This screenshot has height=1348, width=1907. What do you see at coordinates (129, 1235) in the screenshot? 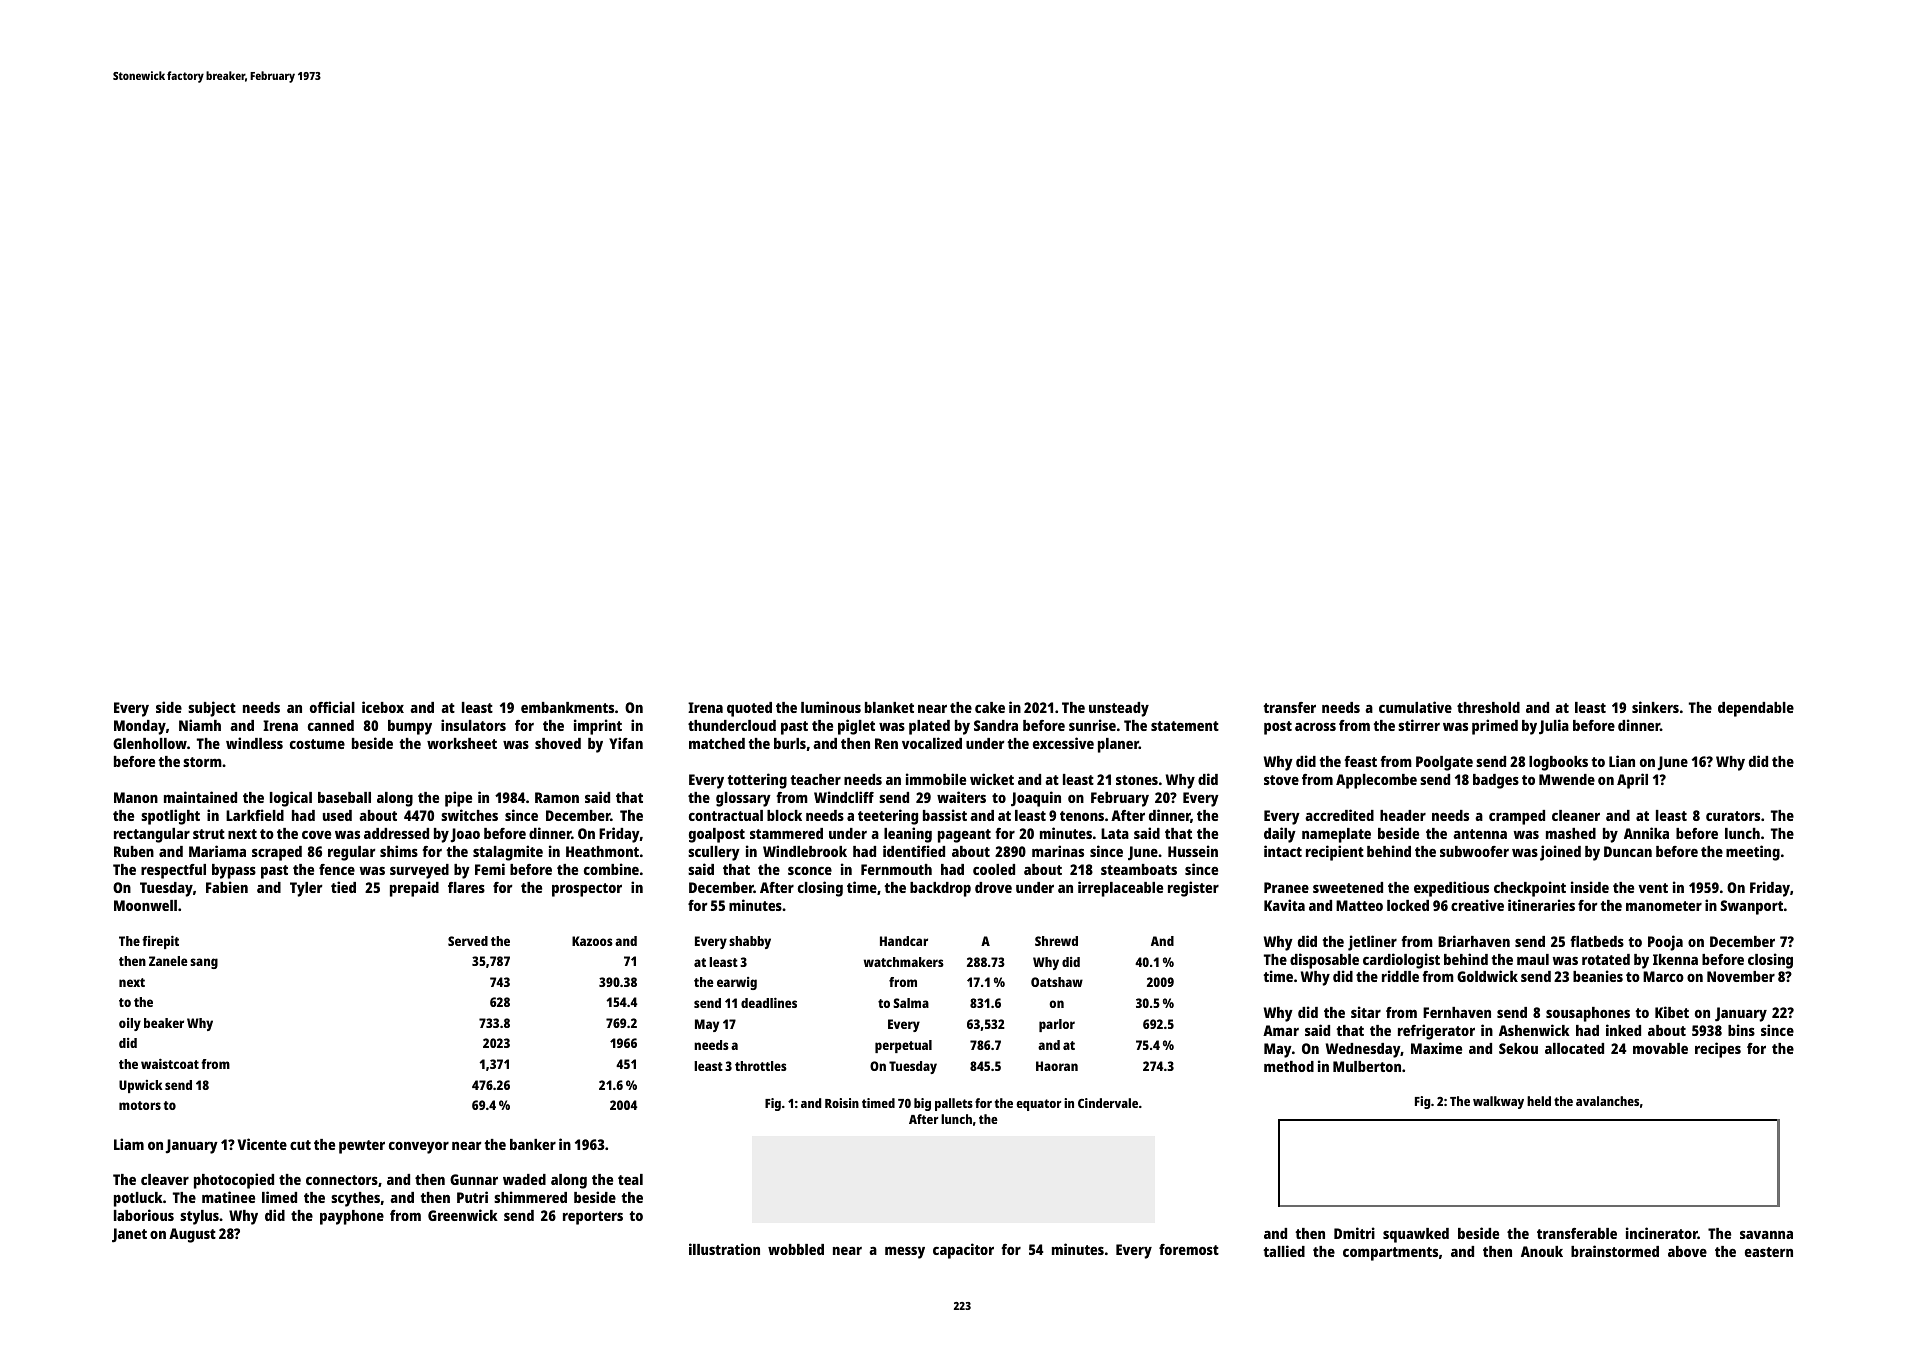
I see `Janet` at bounding box center [129, 1235].
